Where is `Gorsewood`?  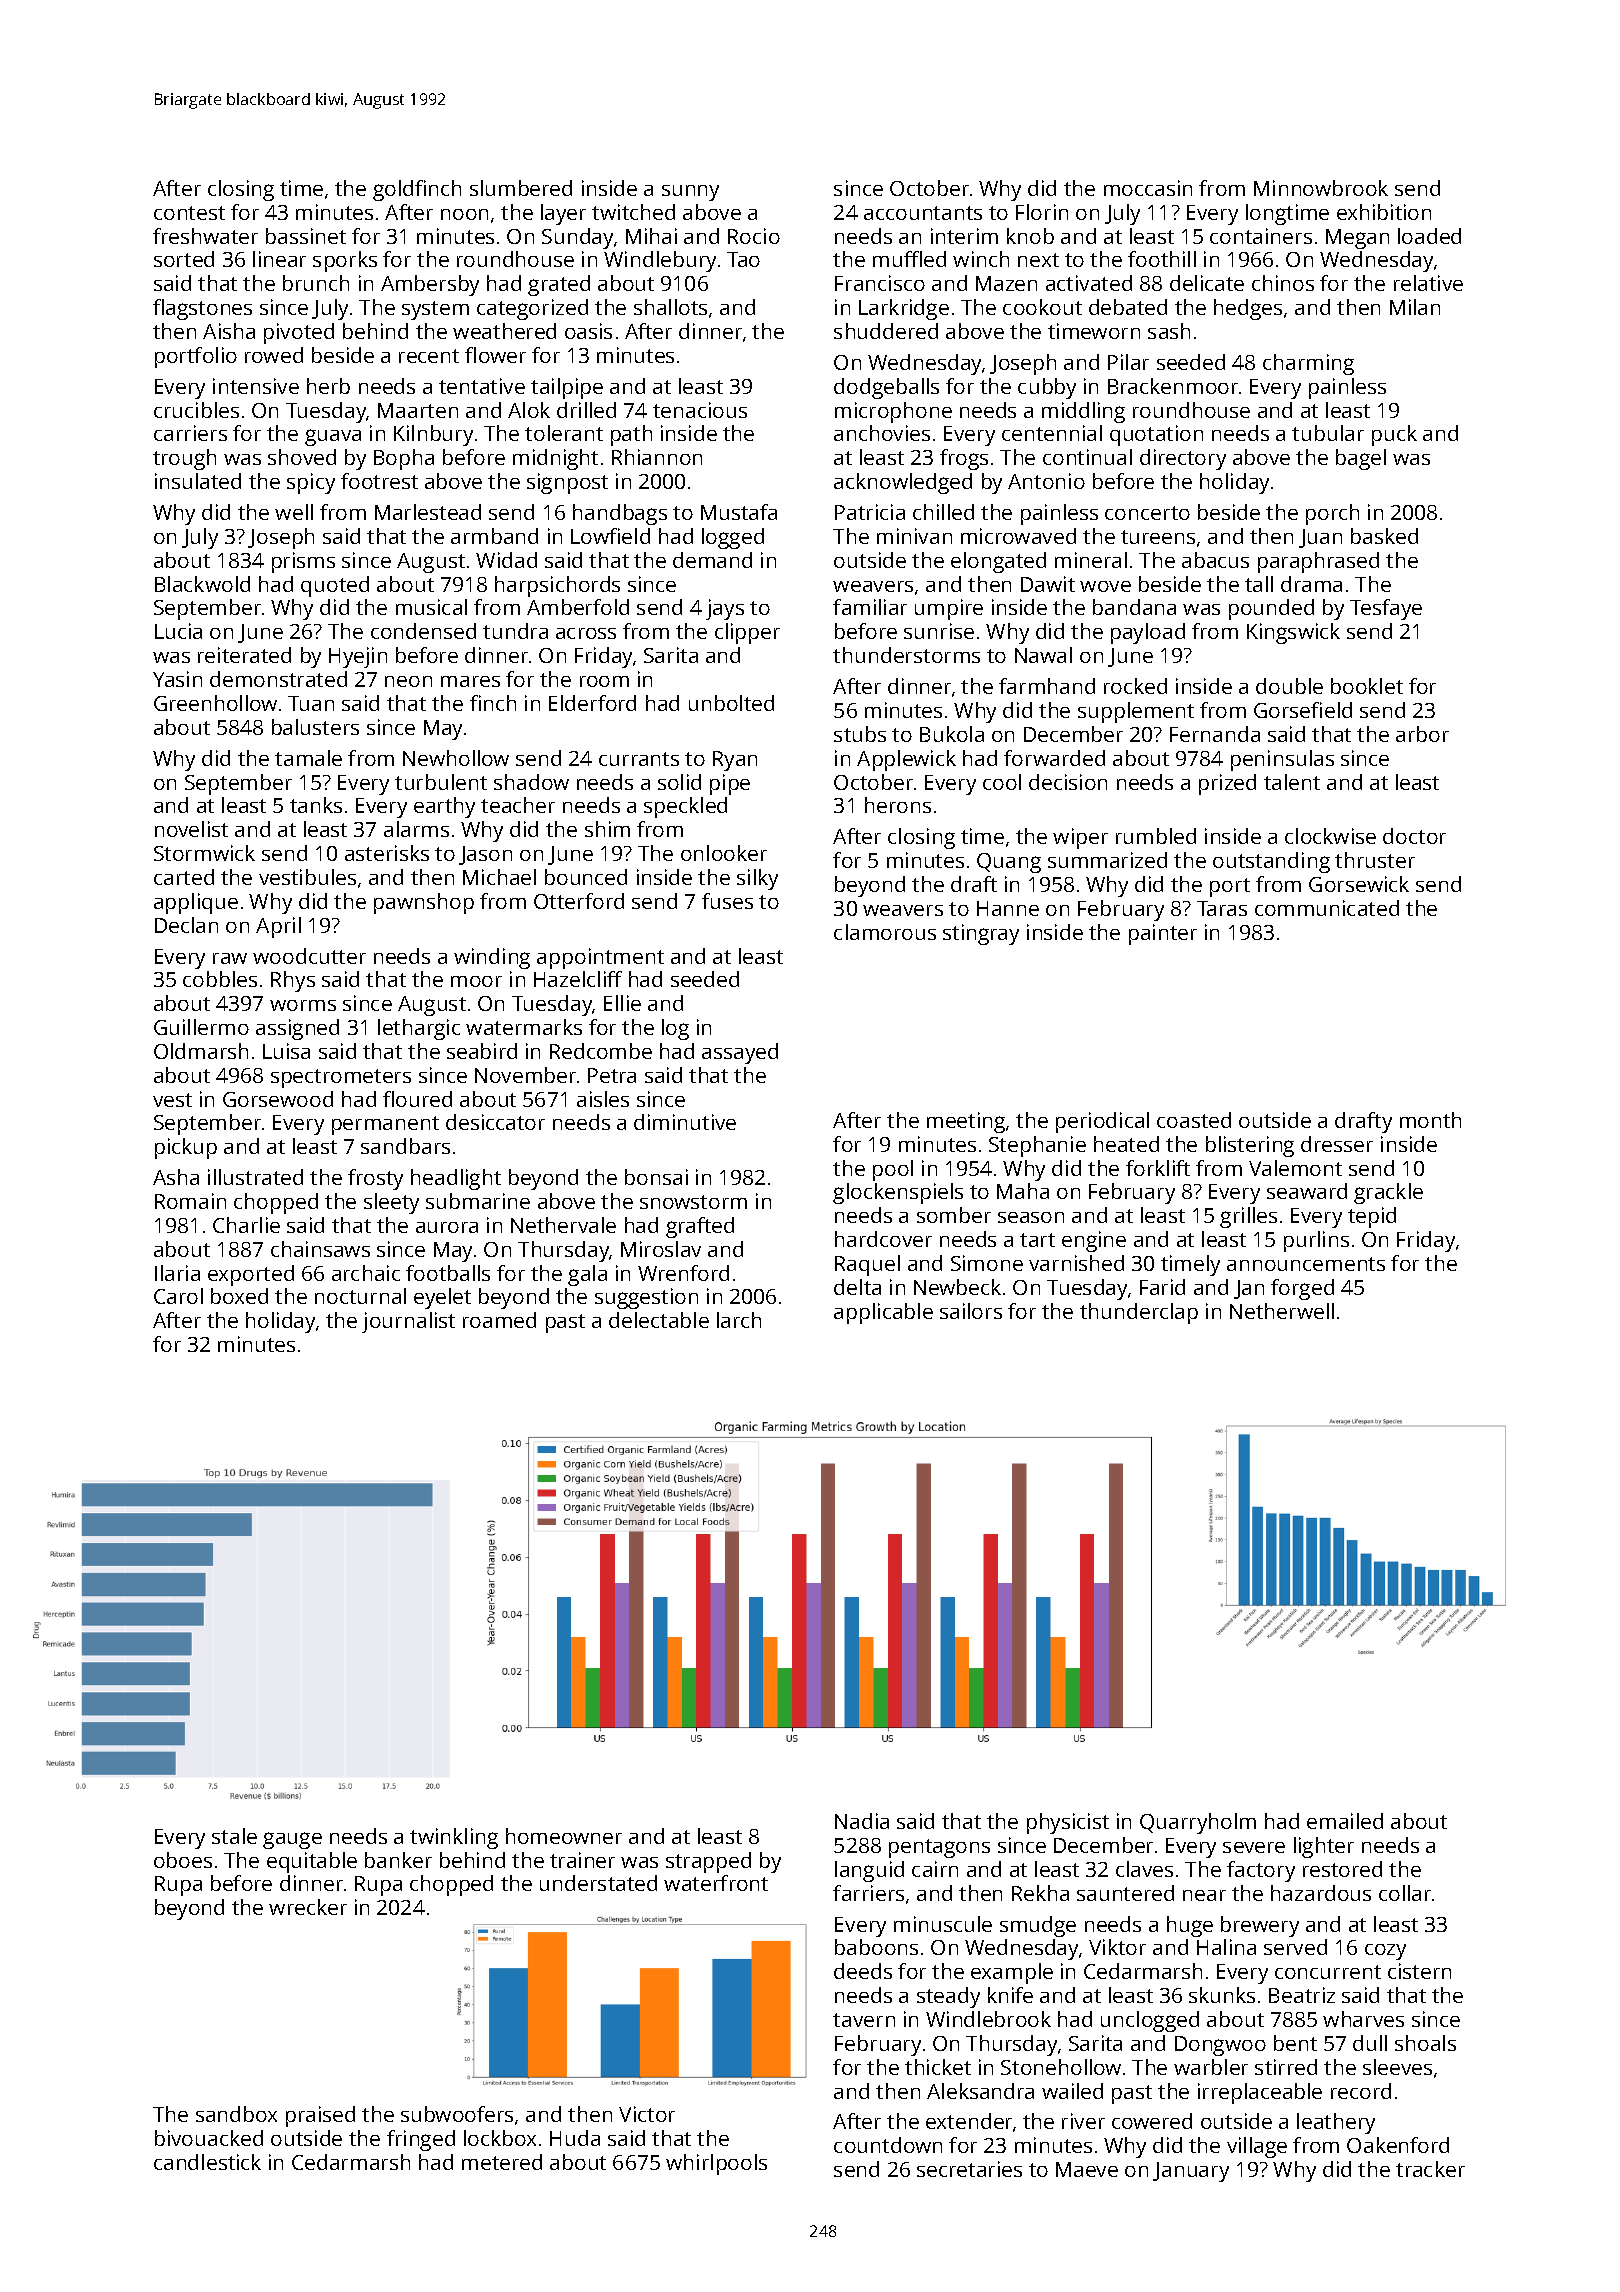 Gorsewood is located at coordinates (278, 1099).
